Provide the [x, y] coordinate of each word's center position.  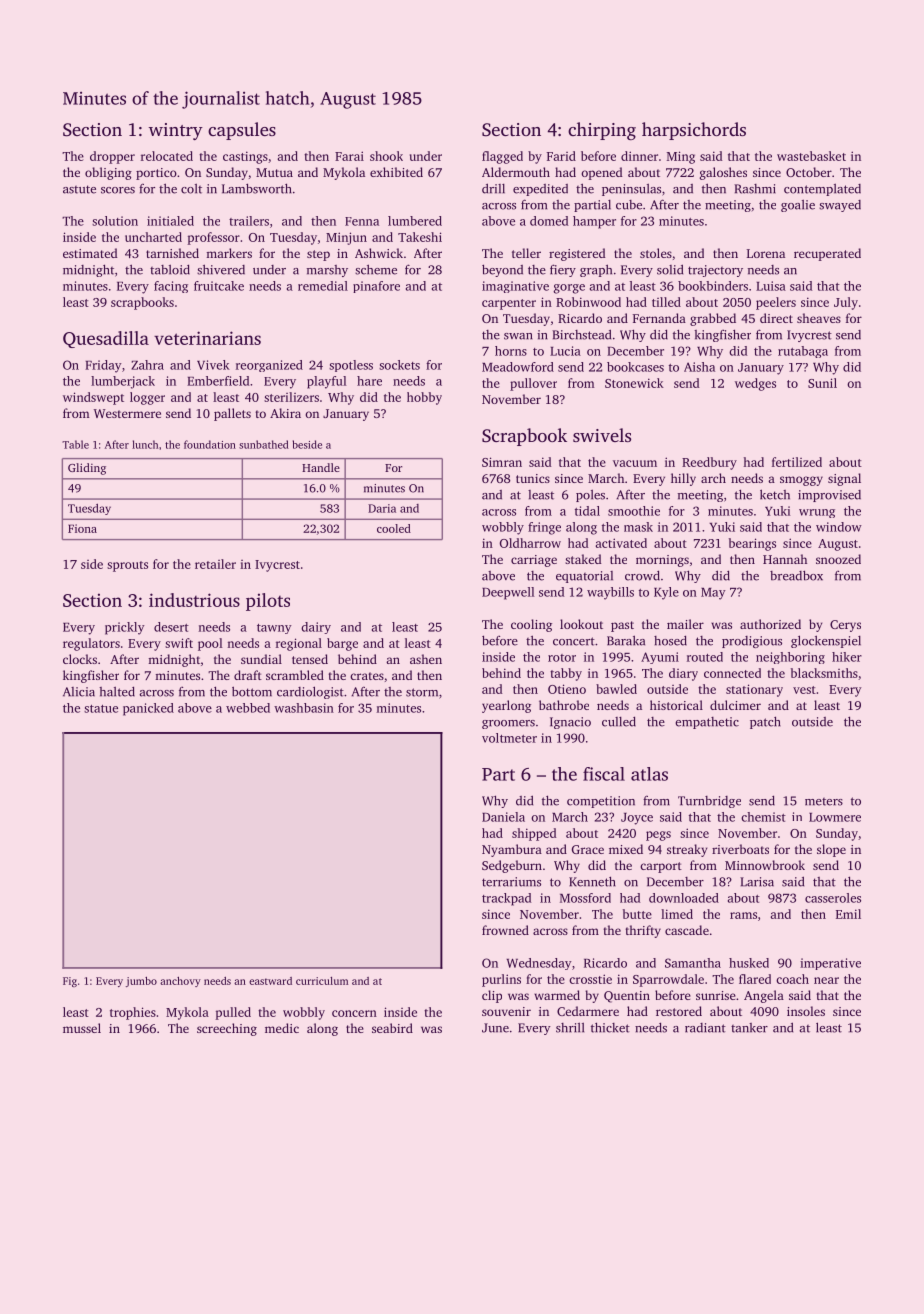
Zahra [147, 365]
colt [191, 189]
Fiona [82, 528]
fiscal [604, 774]
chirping [602, 131]
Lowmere [835, 817]
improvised [829, 496]
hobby [424, 398]
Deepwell [508, 593]
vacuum [635, 463]
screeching [227, 1029]
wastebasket [811, 156]
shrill [570, 1028]
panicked [148, 709]
